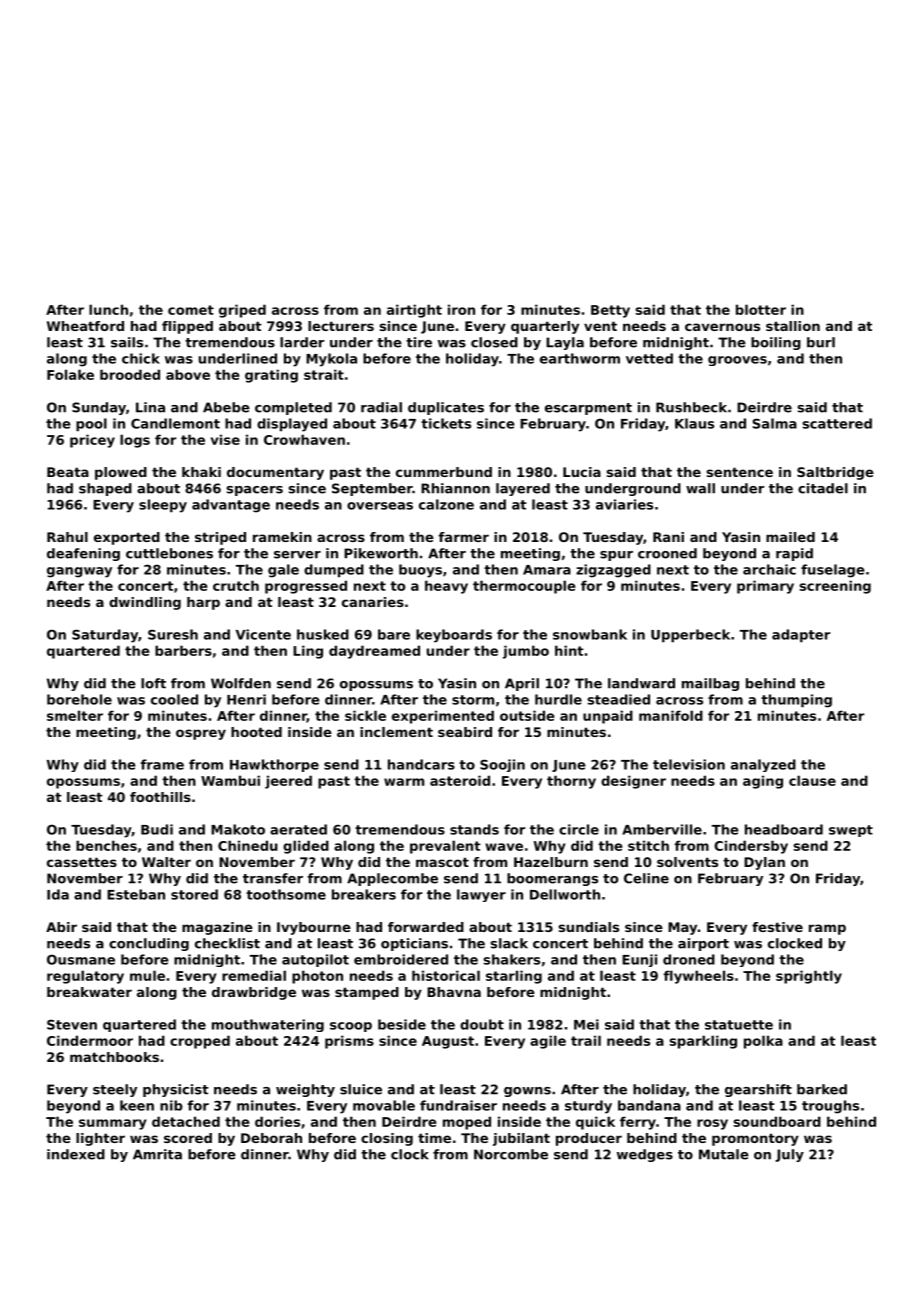 The image size is (924, 1308). Describe the element at coordinates (160, 797) in the page. I see `foothills` at that location.
